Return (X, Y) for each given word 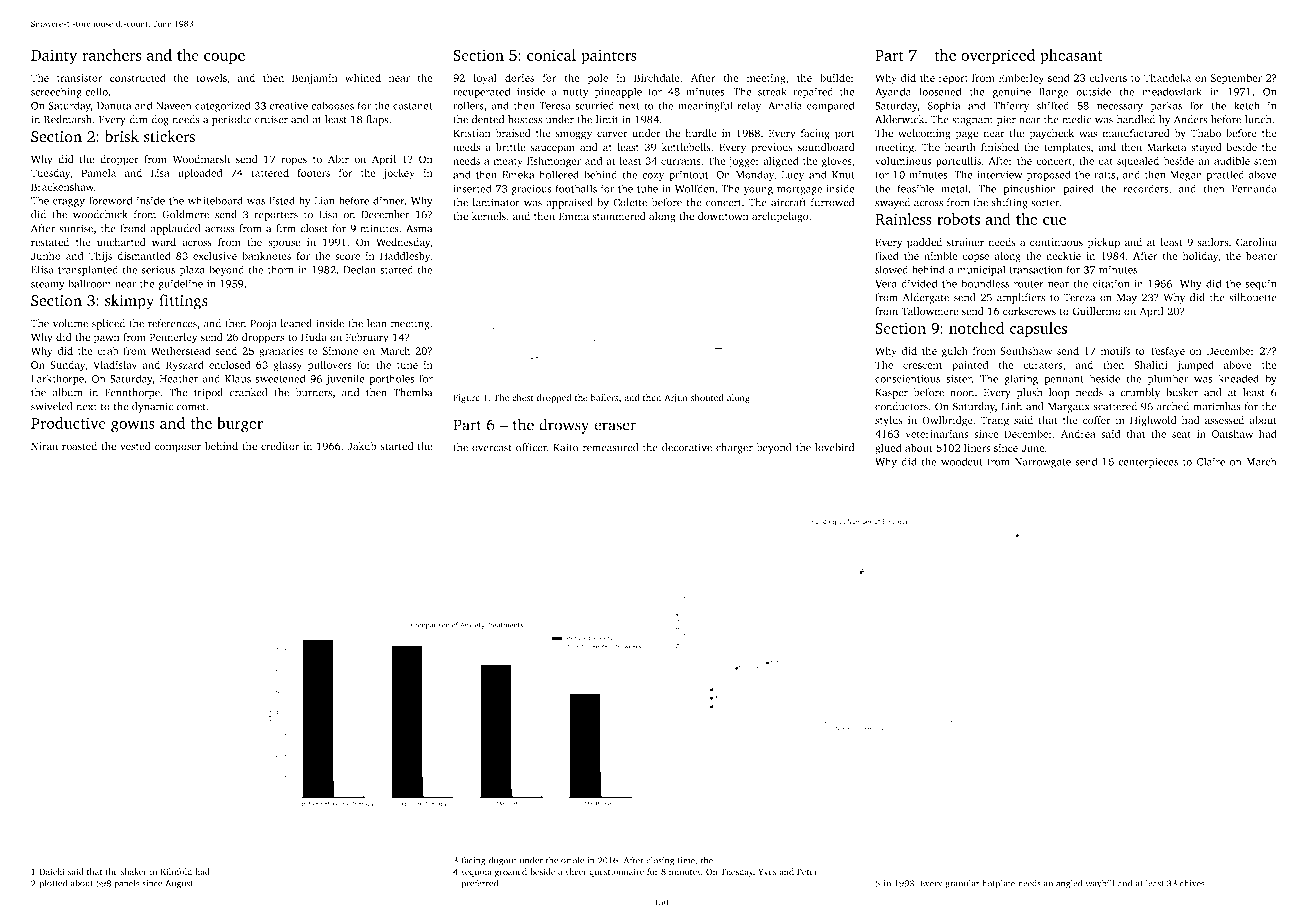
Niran (44, 446)
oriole (572, 860)
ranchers (112, 55)
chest (523, 397)
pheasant (1071, 57)
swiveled (51, 406)
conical (551, 55)
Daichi (52, 871)
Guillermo (1096, 311)
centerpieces (1148, 462)
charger (734, 448)
